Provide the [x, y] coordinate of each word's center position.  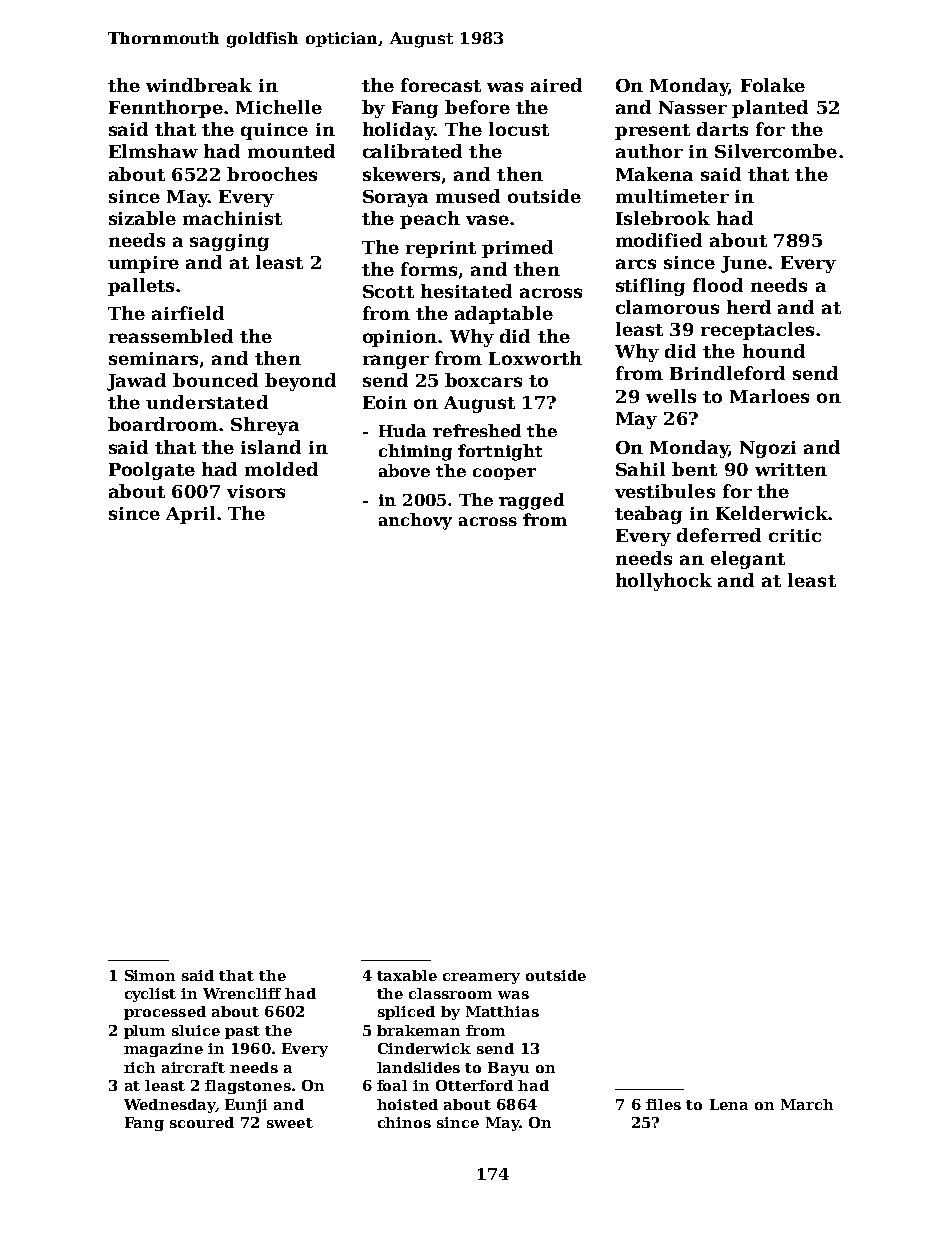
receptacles [757, 331]
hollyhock [664, 582]
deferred [719, 535]
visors [256, 491]
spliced [406, 1013]
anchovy [415, 521]
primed [517, 249]
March [807, 1104]
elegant [748, 560]
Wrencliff [242, 993]
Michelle [279, 107]
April [190, 515]
